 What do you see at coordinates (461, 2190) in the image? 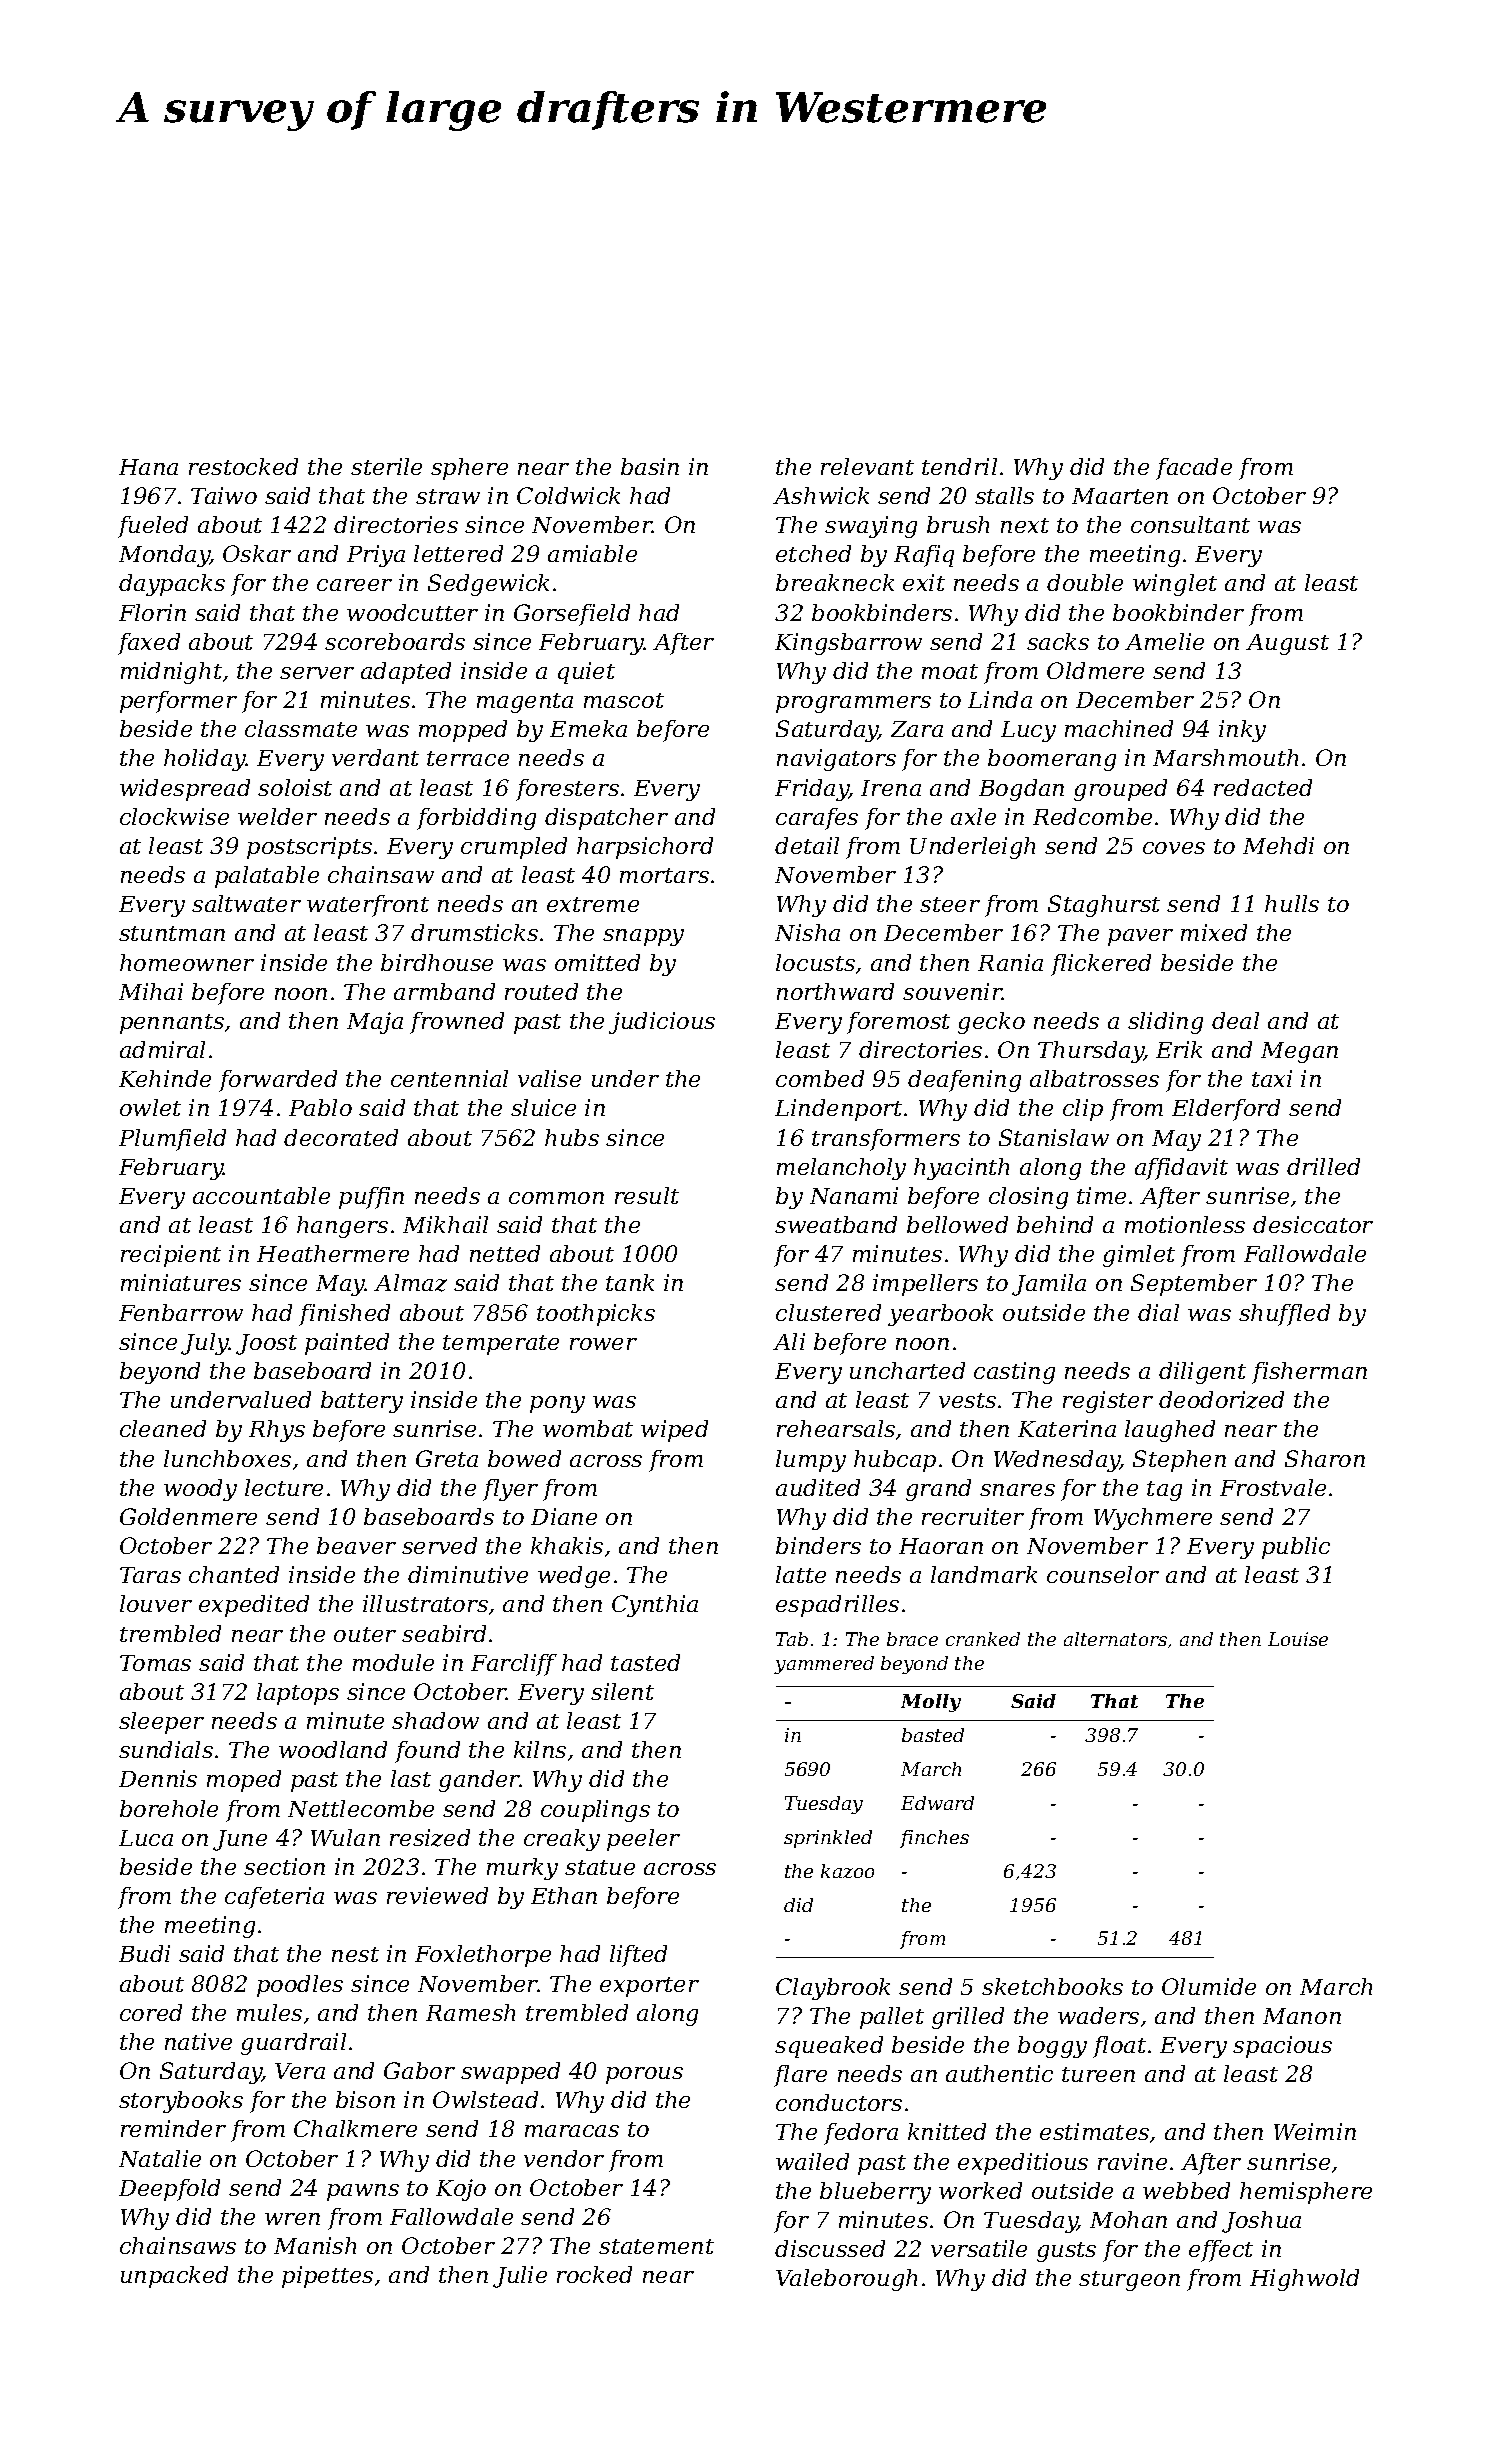
I see `Kojo` at bounding box center [461, 2190].
